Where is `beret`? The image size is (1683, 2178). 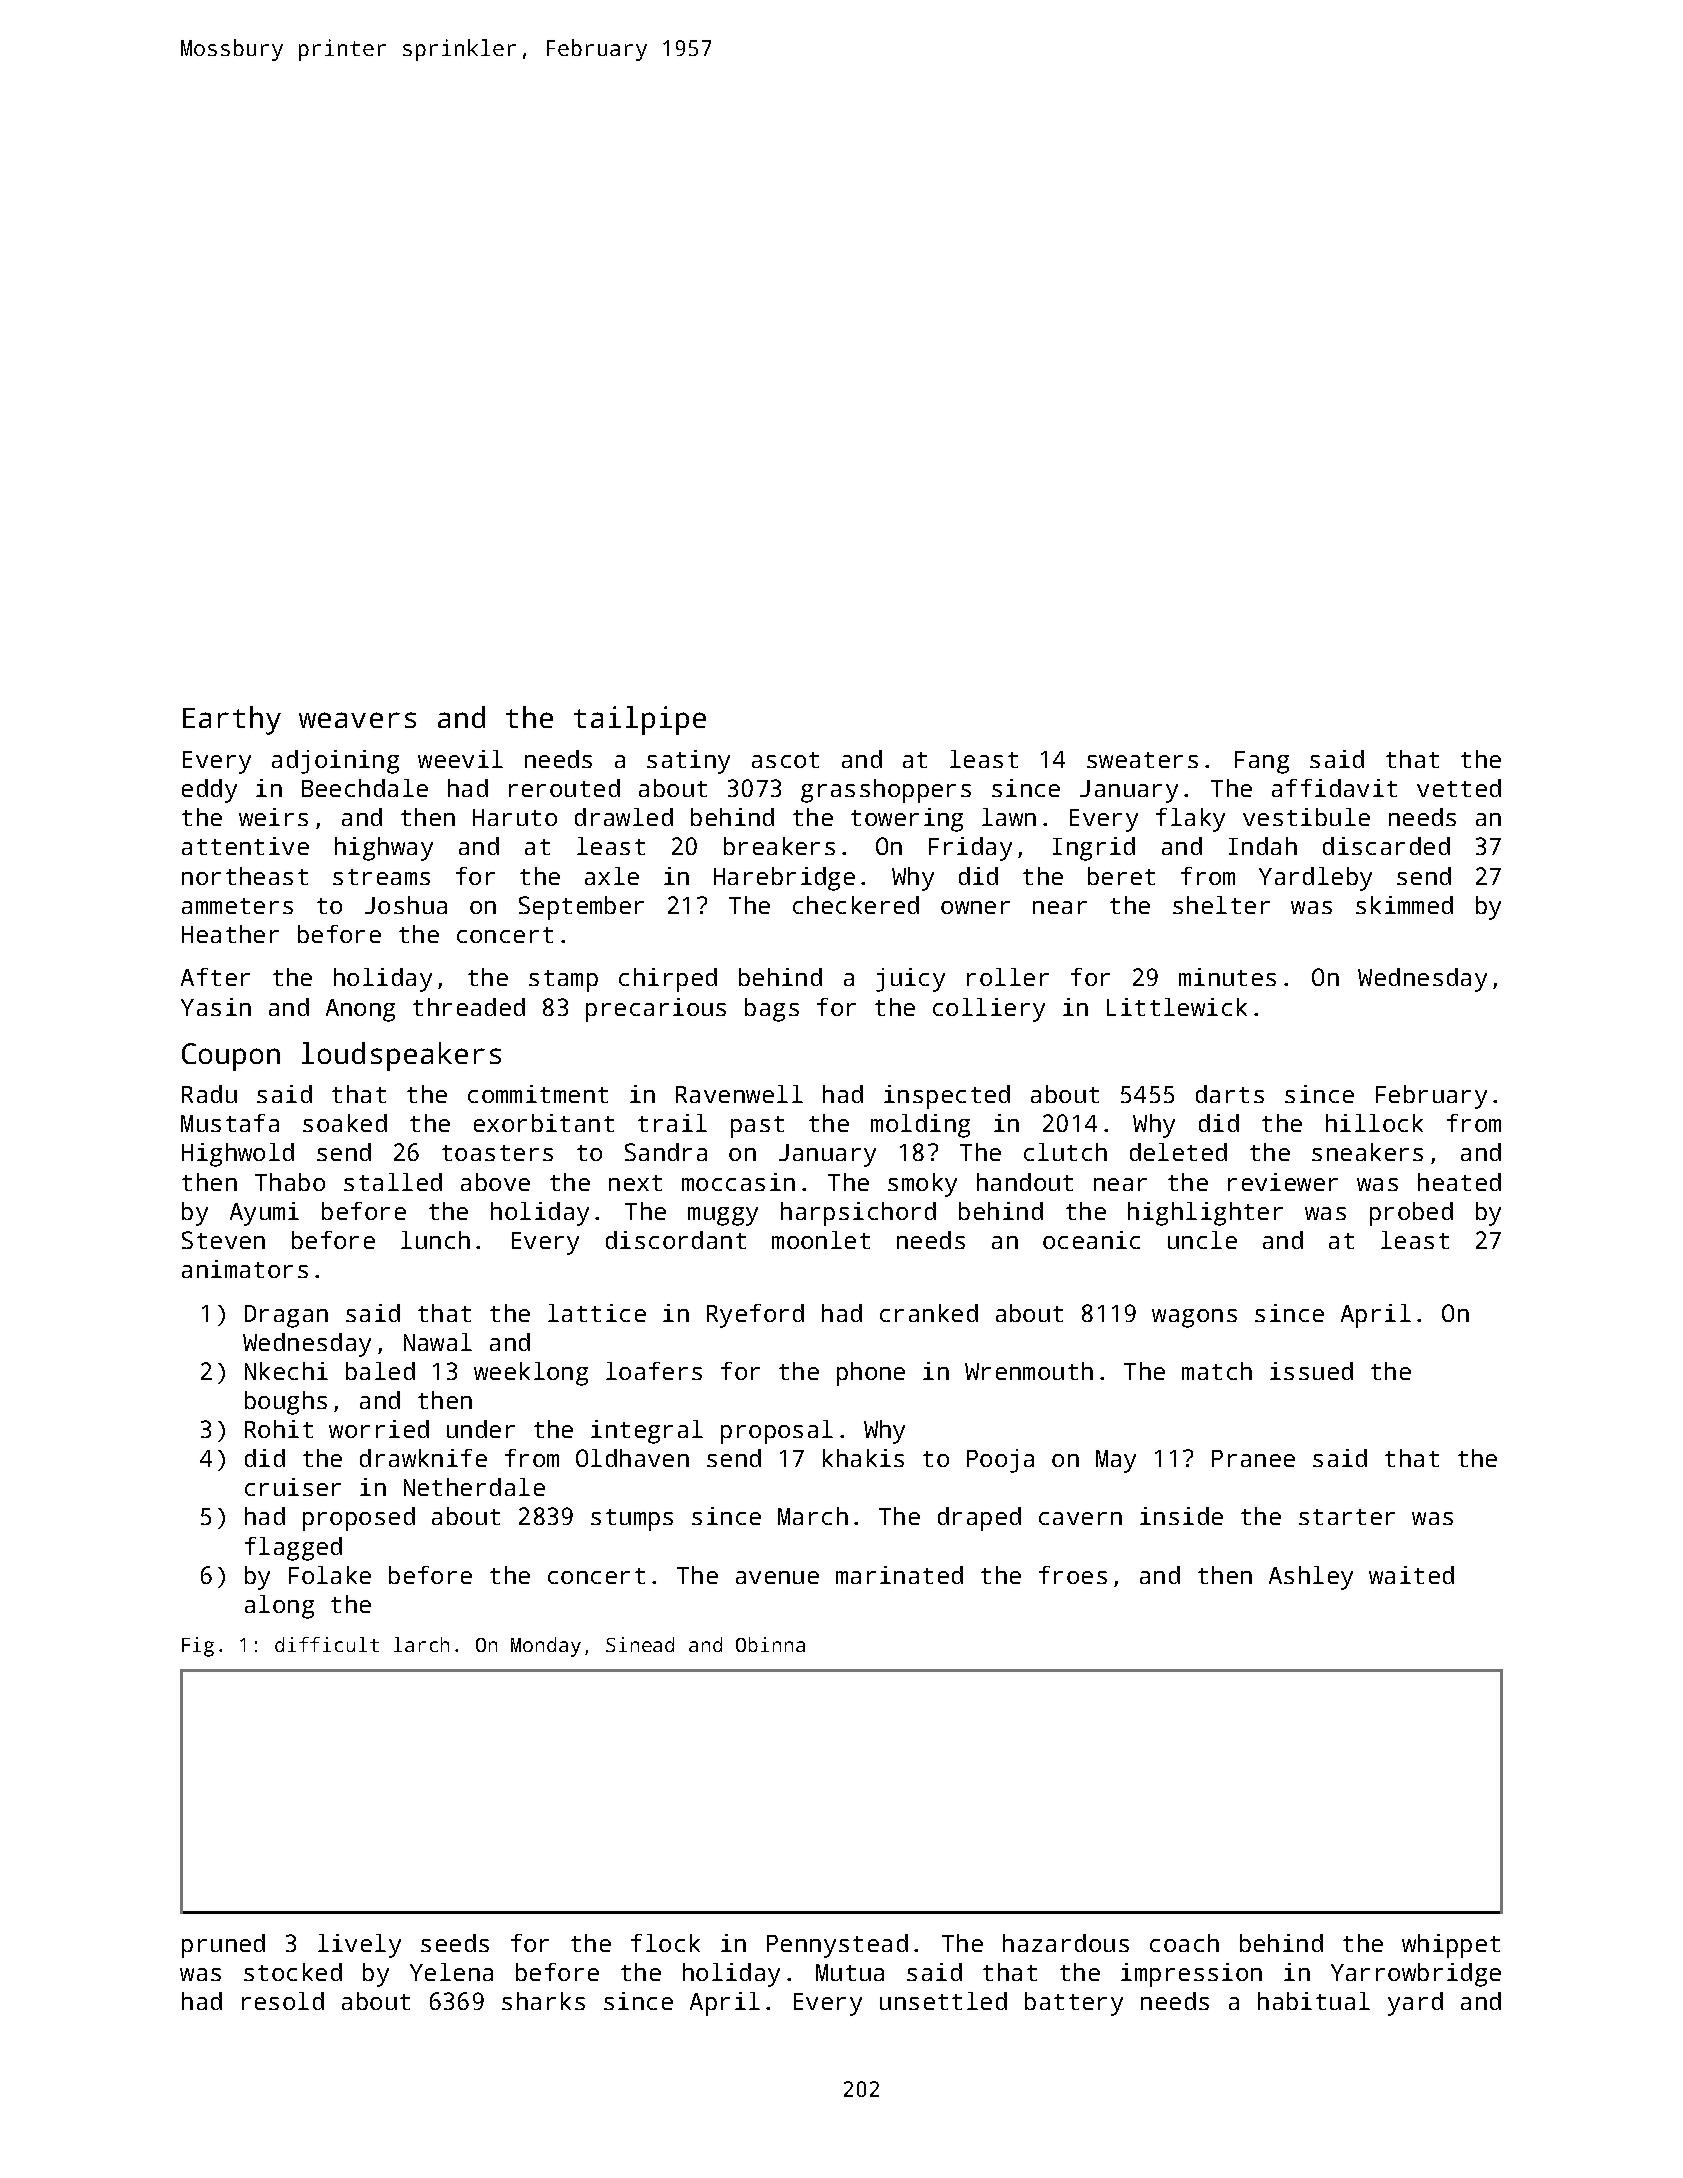 beret is located at coordinates (1121, 876).
